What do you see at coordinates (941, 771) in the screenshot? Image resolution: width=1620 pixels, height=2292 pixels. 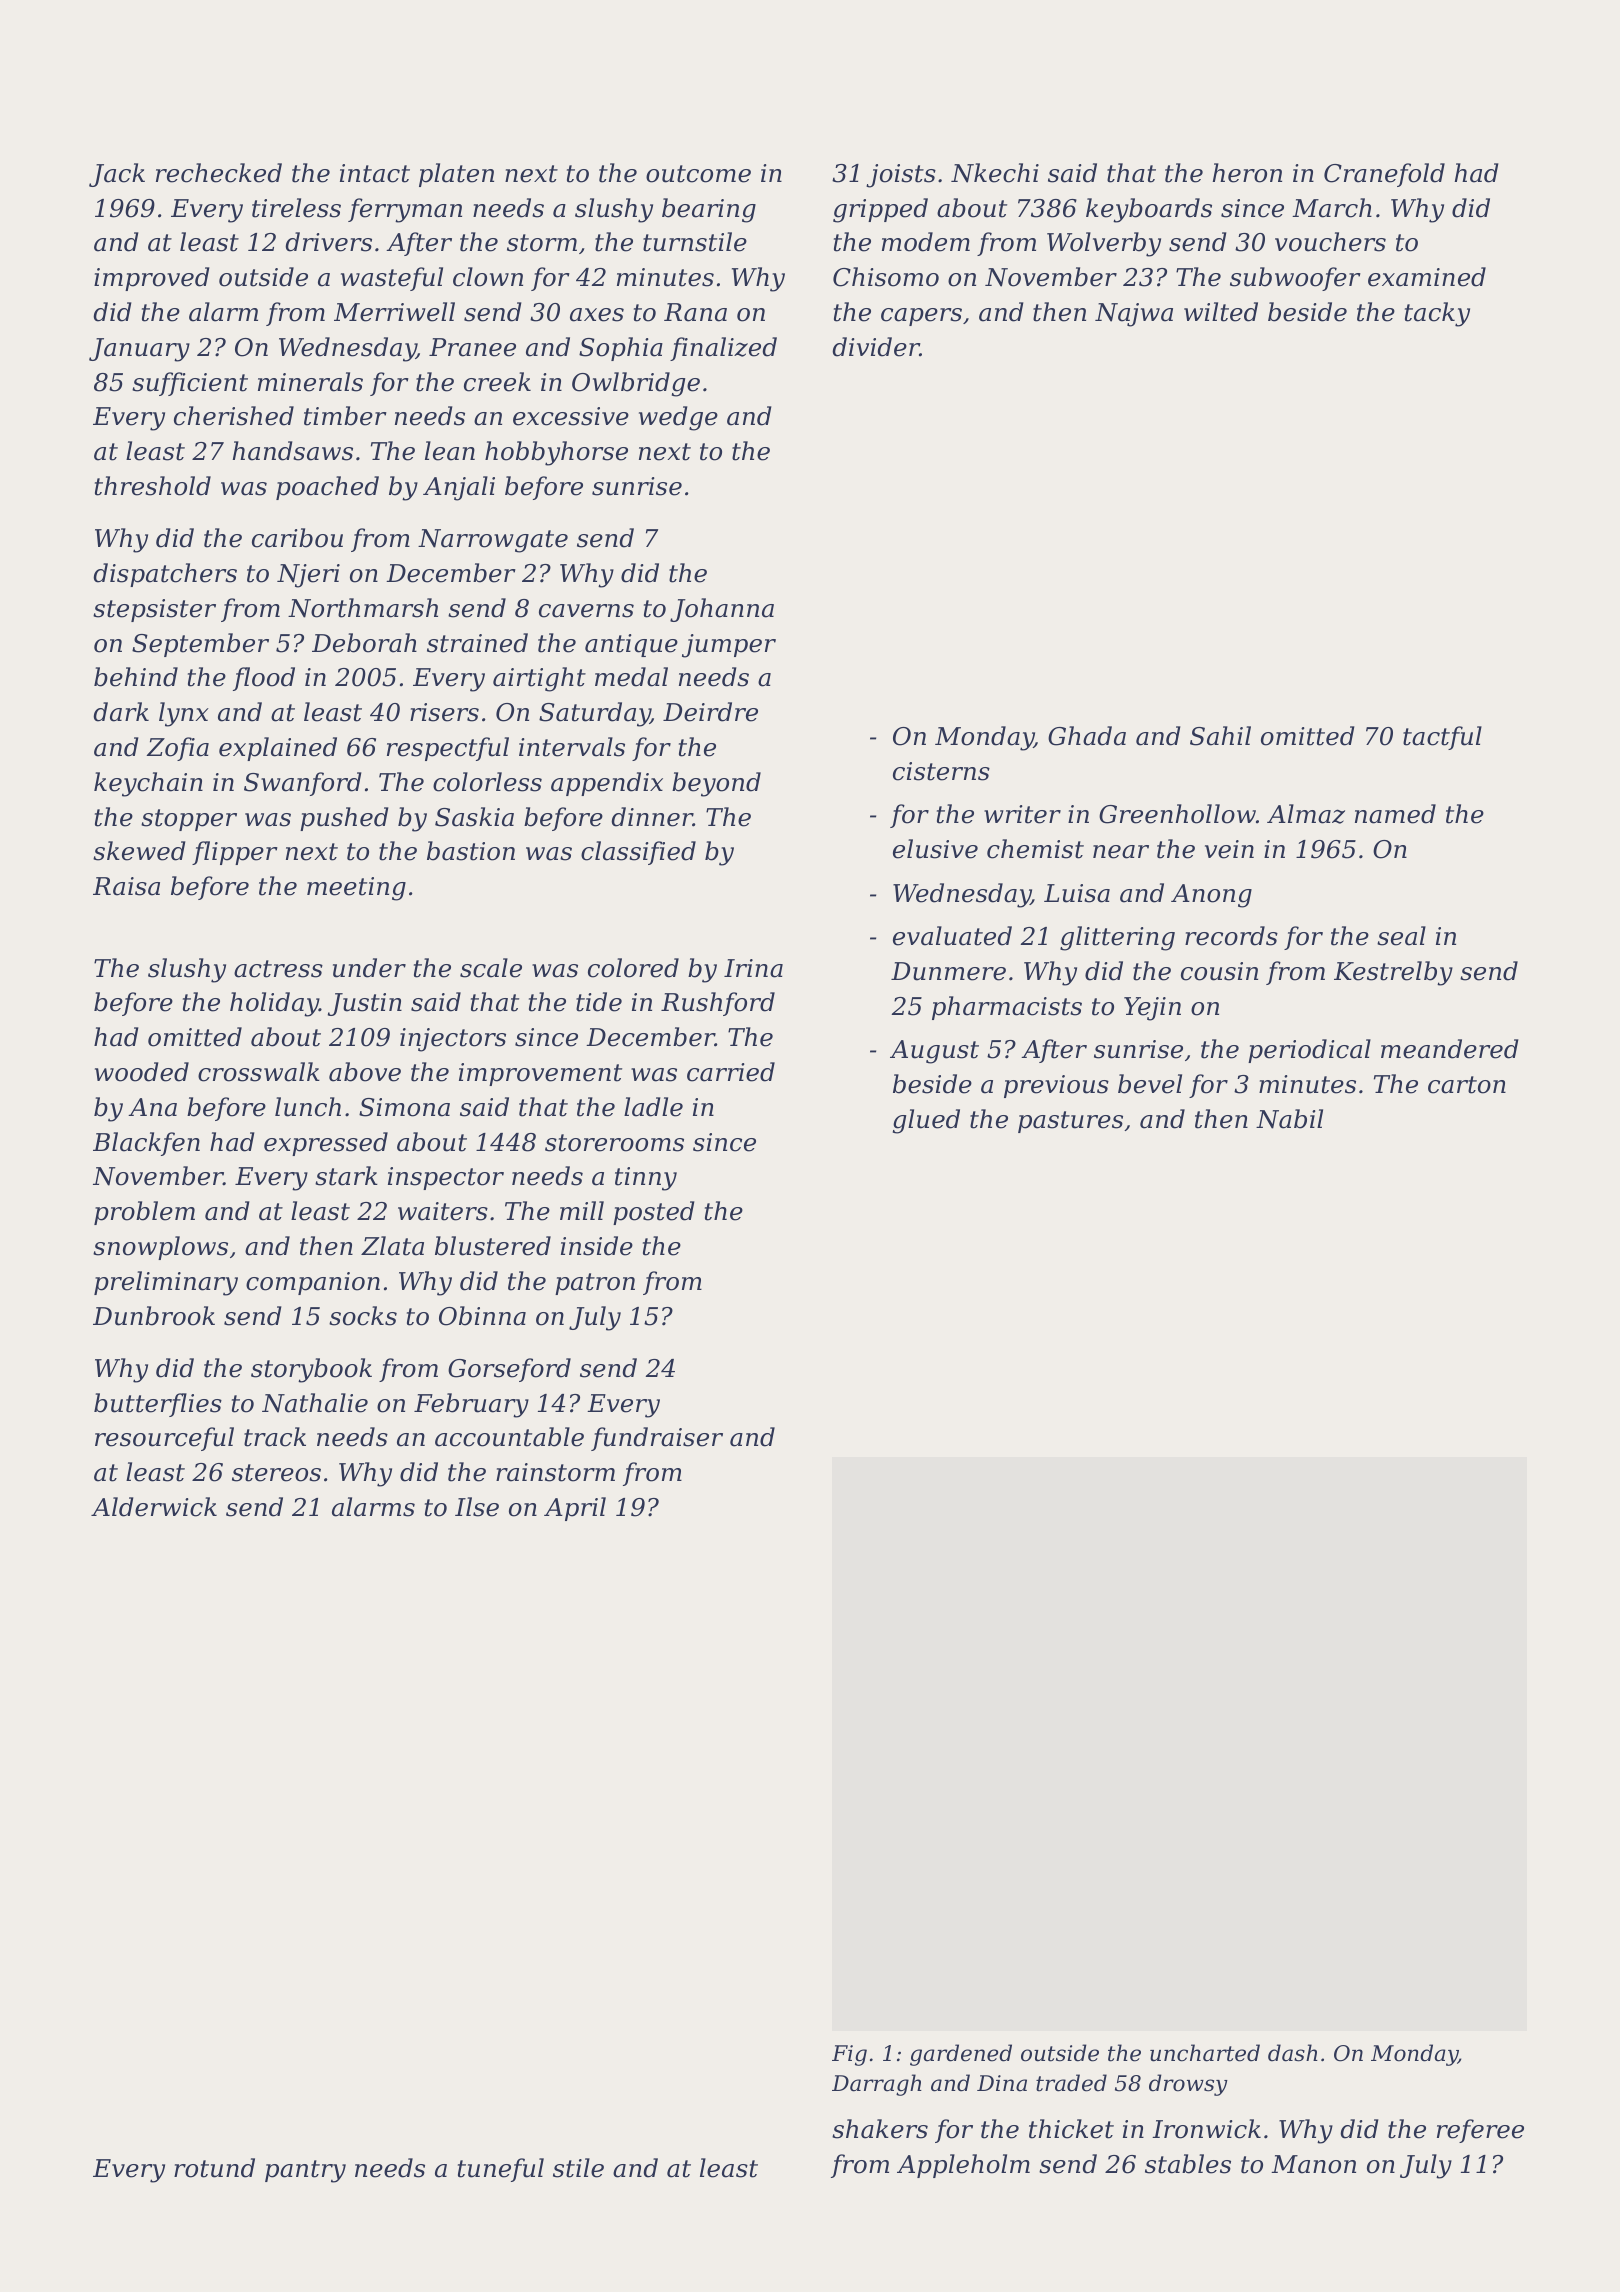 I see `cisterns` at bounding box center [941, 771].
